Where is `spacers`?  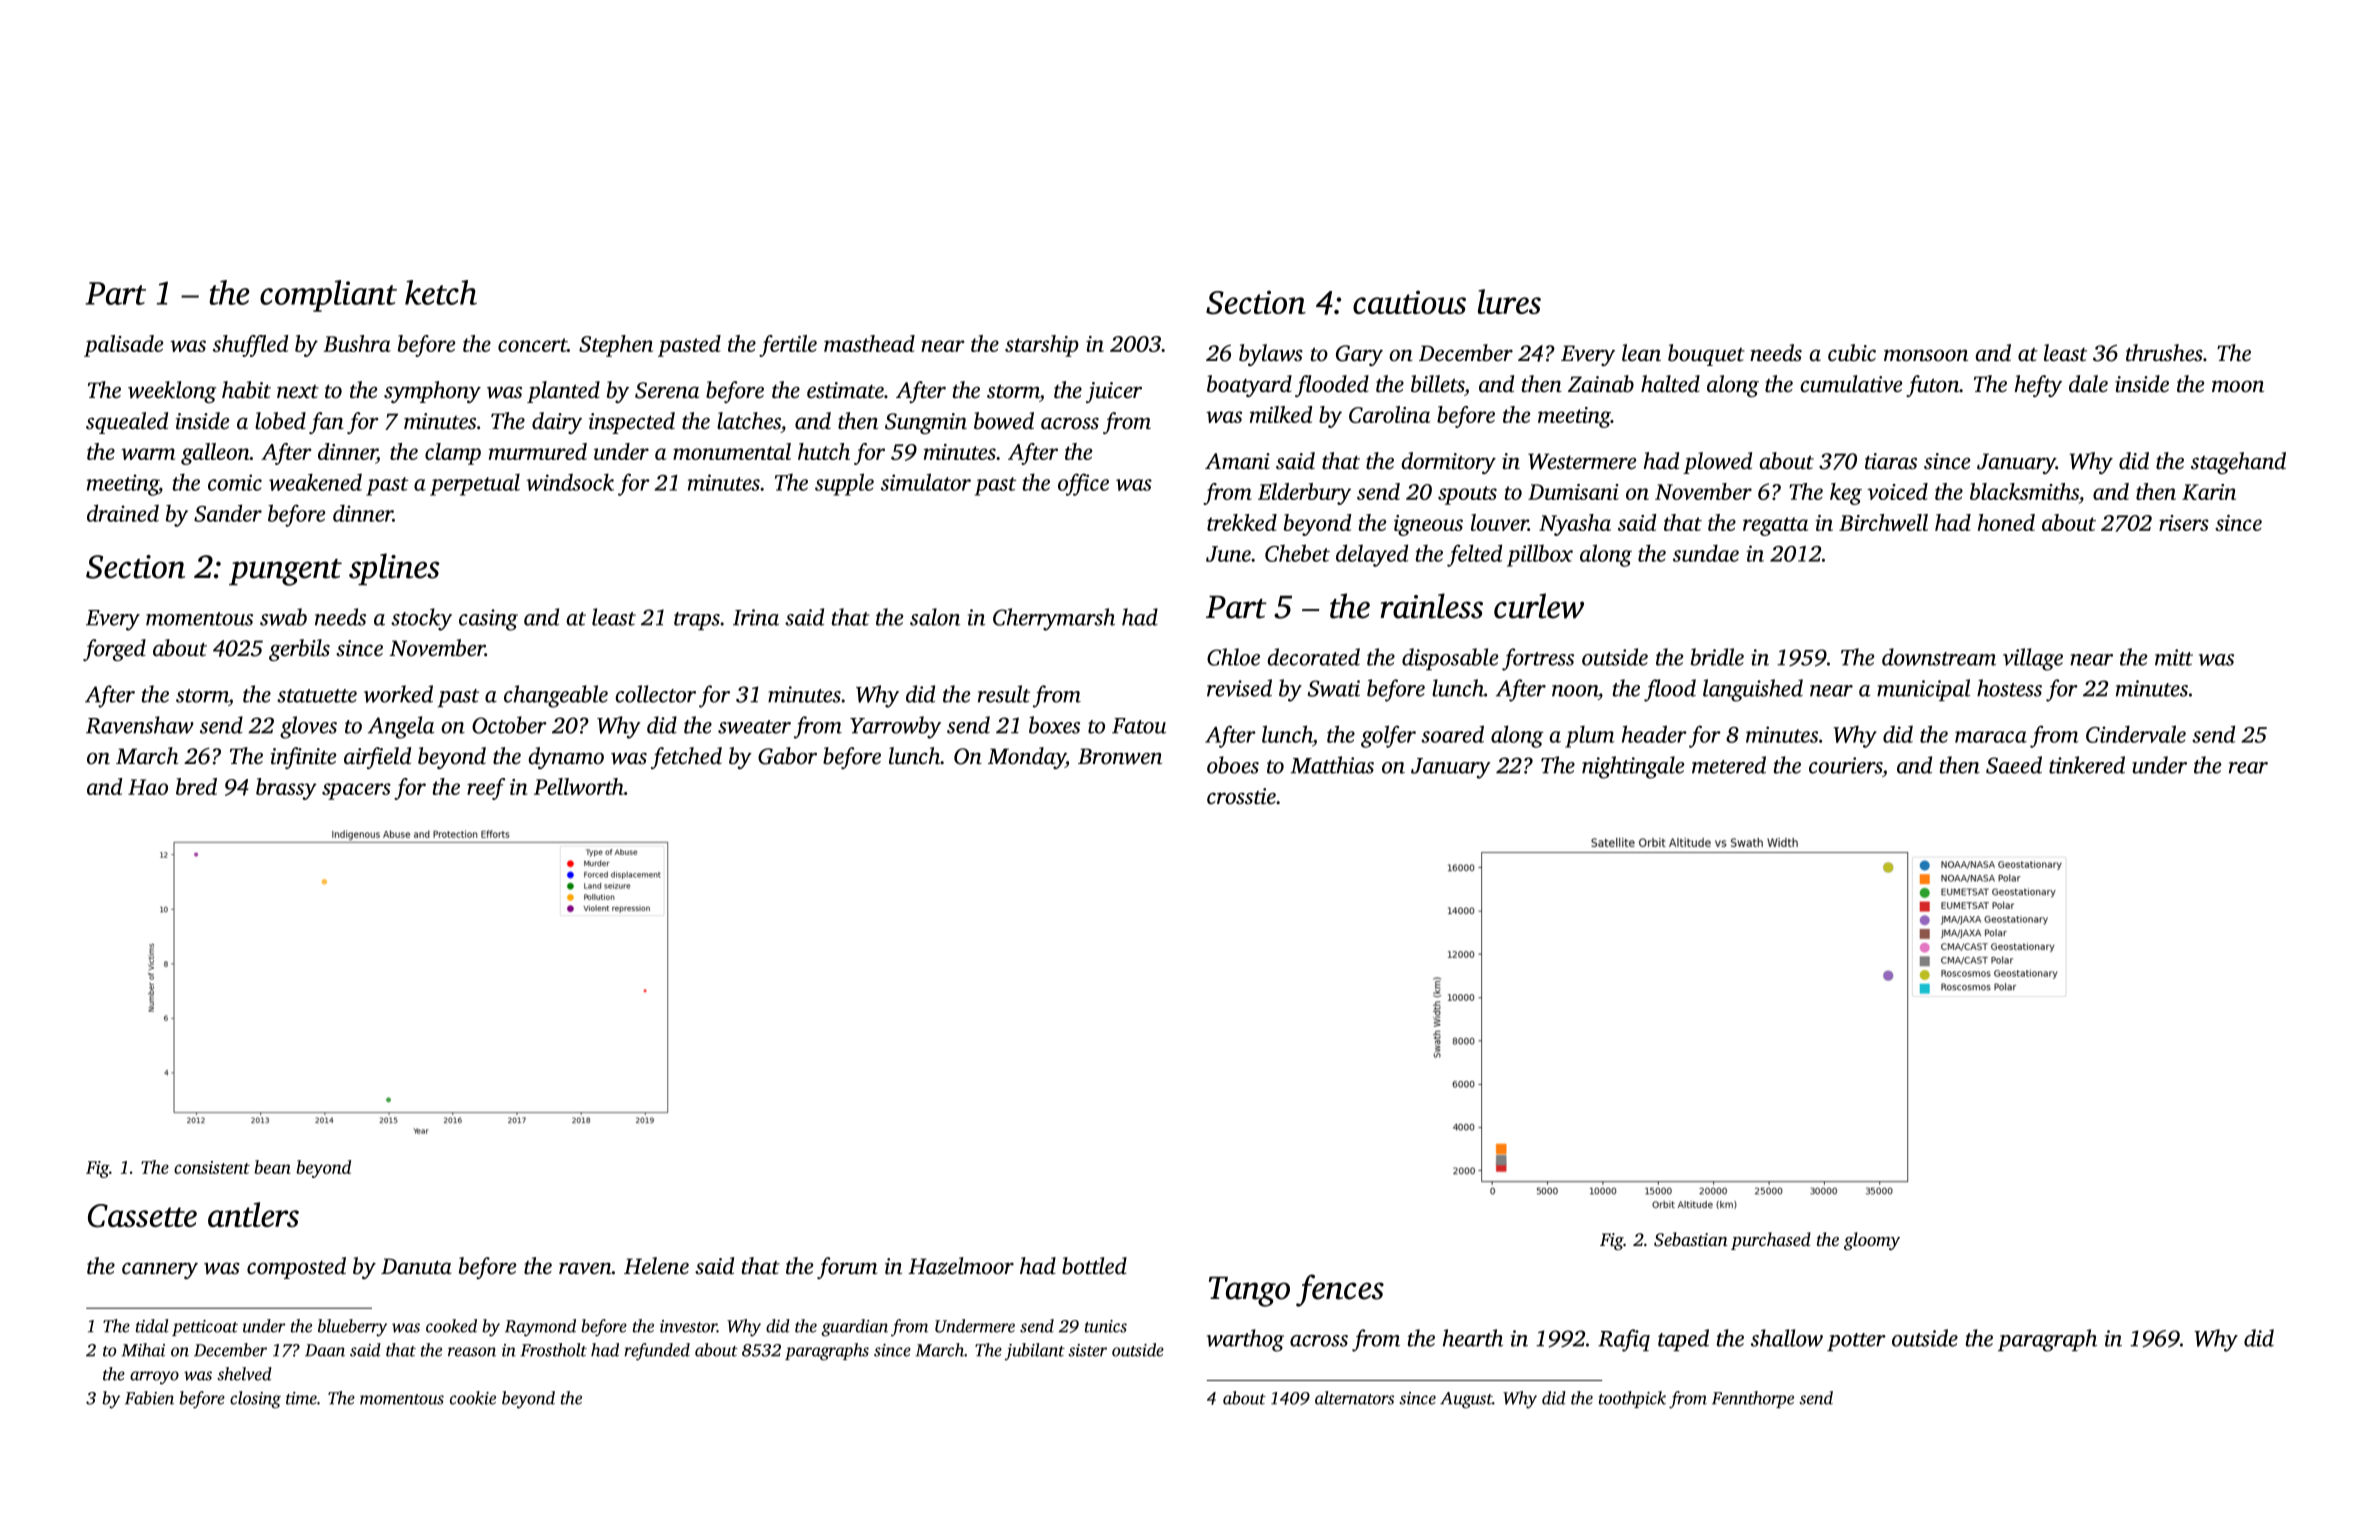
spacers is located at coordinates (356, 791).
